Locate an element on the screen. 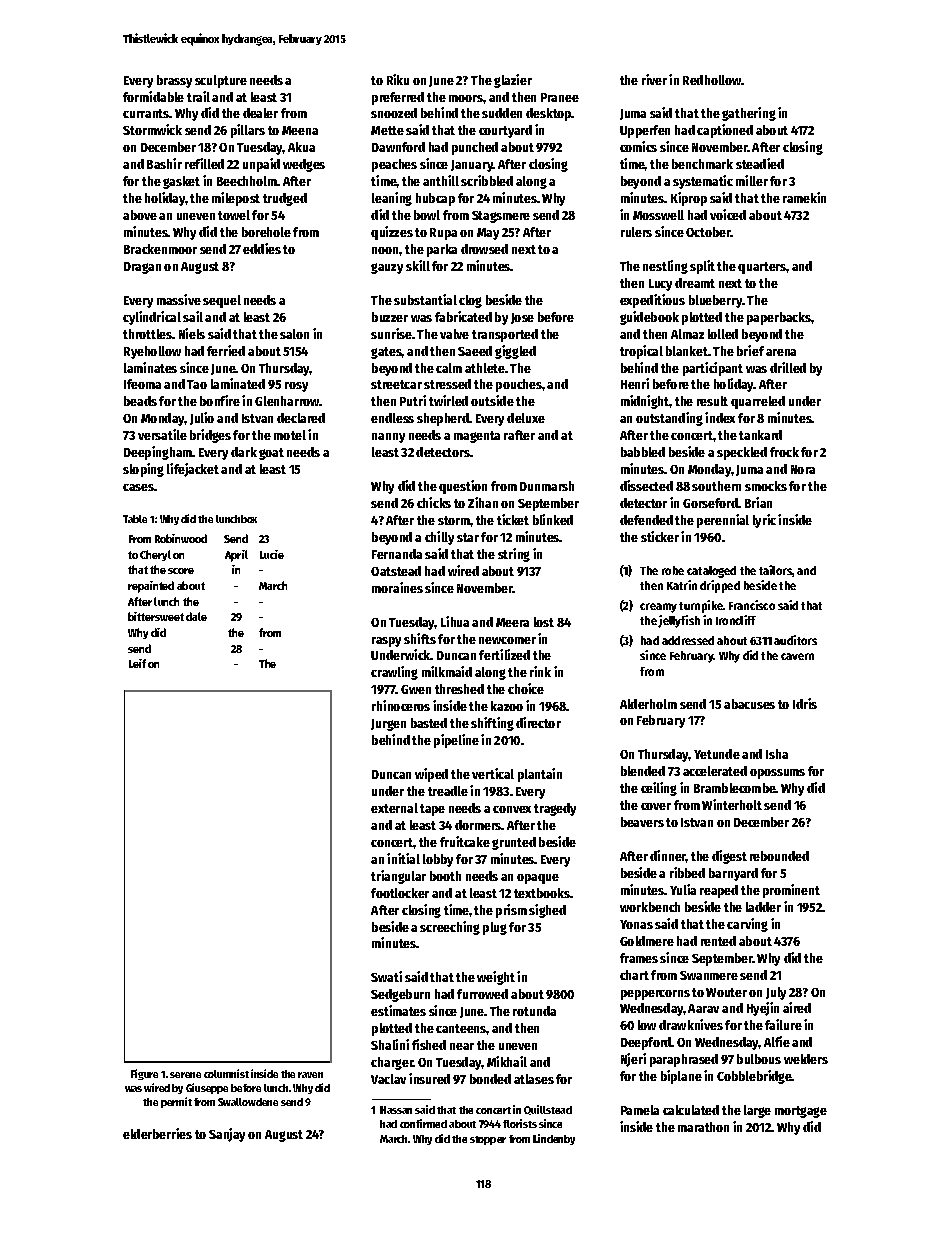  towel is located at coordinates (234, 215).
